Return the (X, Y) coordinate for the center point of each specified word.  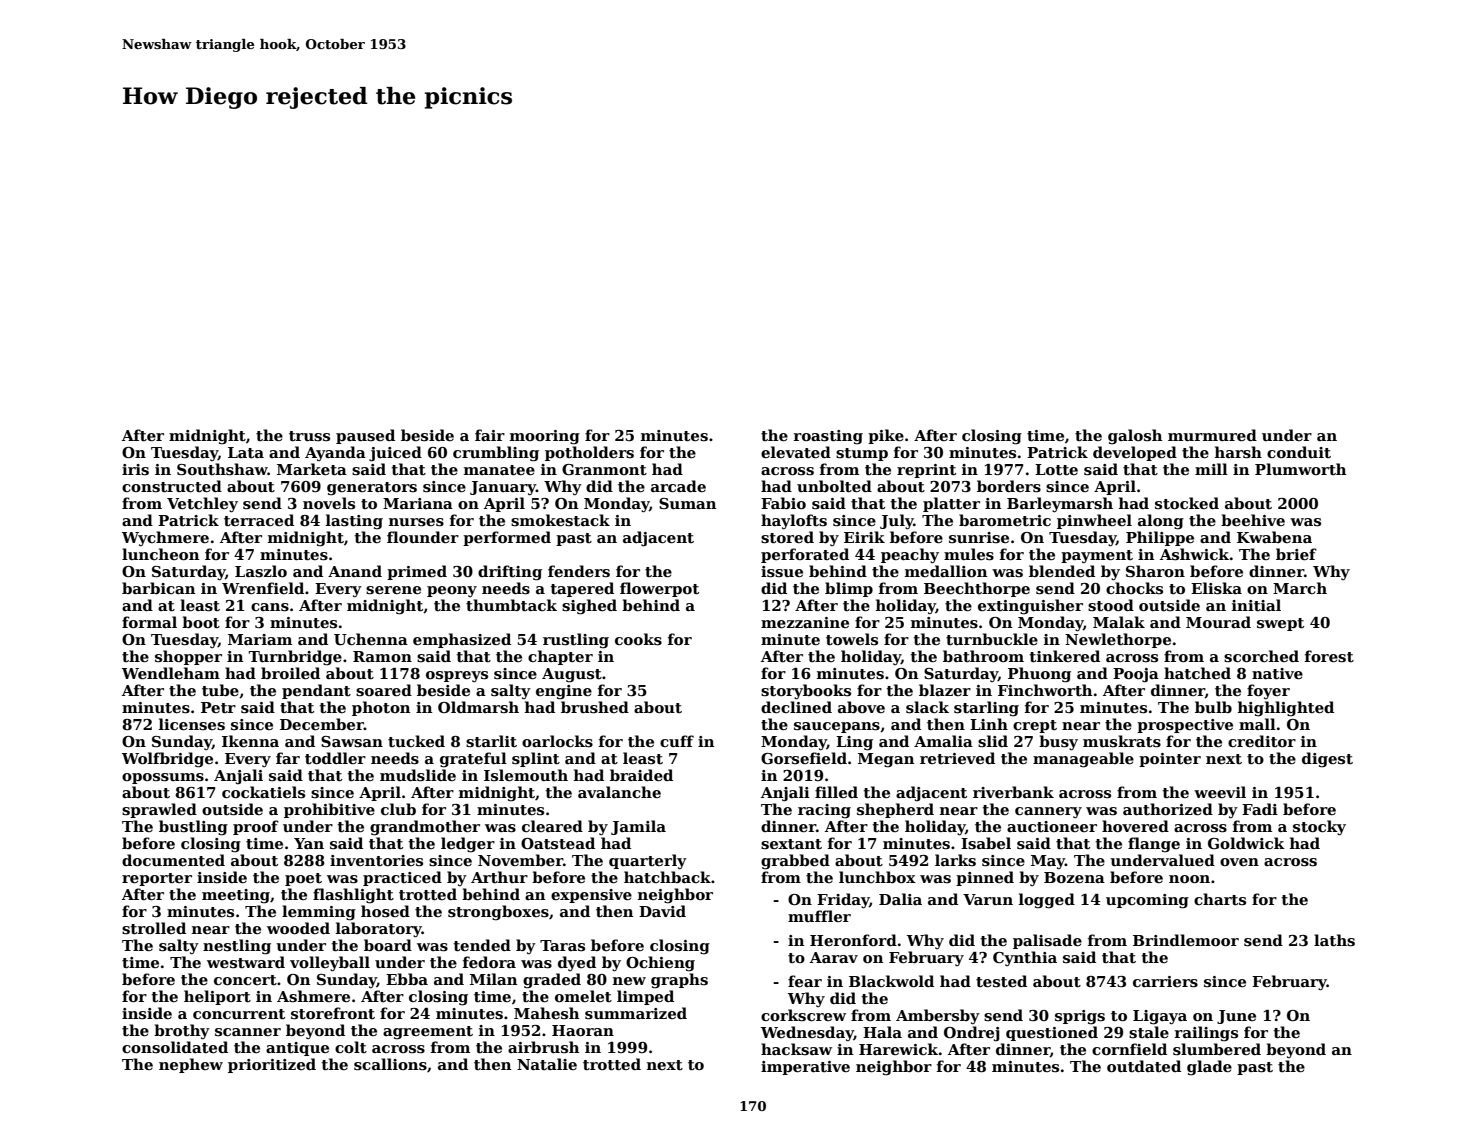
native (1277, 673)
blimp (849, 589)
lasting (354, 522)
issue (782, 572)
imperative (805, 1068)
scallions (390, 1064)
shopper (188, 657)
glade (1209, 1068)
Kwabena (1274, 537)
